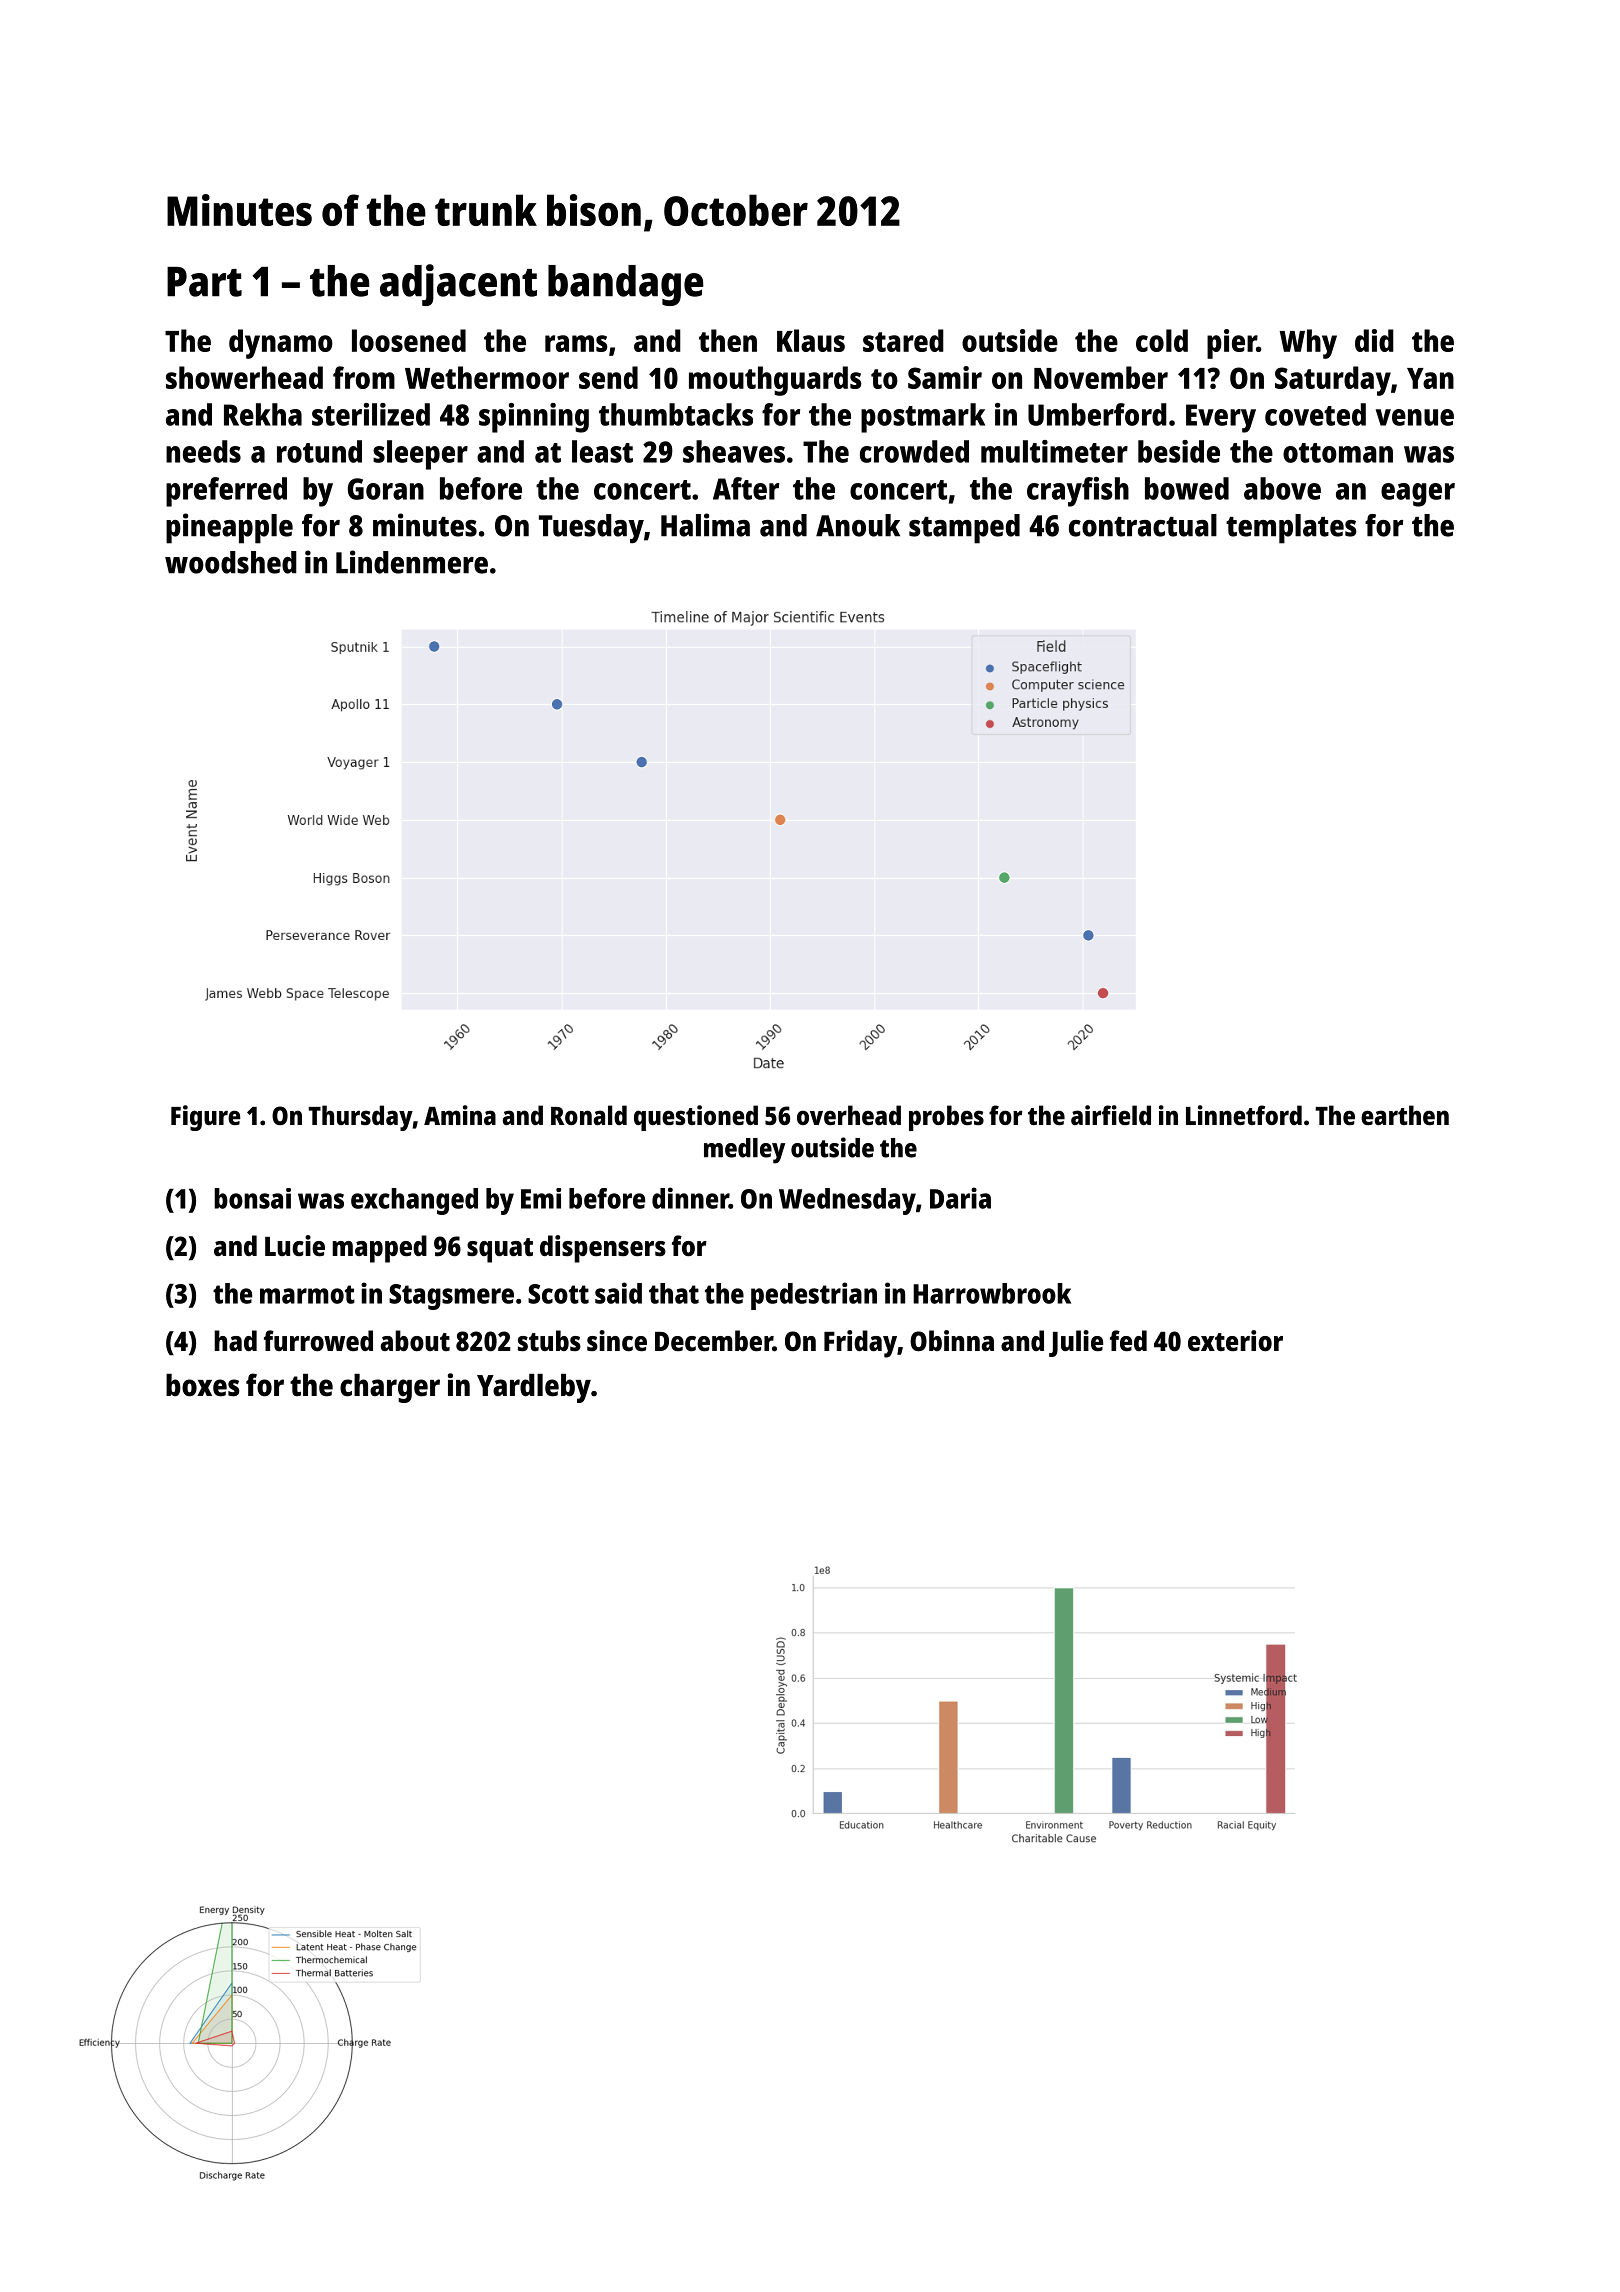 The image size is (1620, 2292). What do you see at coordinates (1338, 453) in the screenshot?
I see `ottoman` at bounding box center [1338, 453].
